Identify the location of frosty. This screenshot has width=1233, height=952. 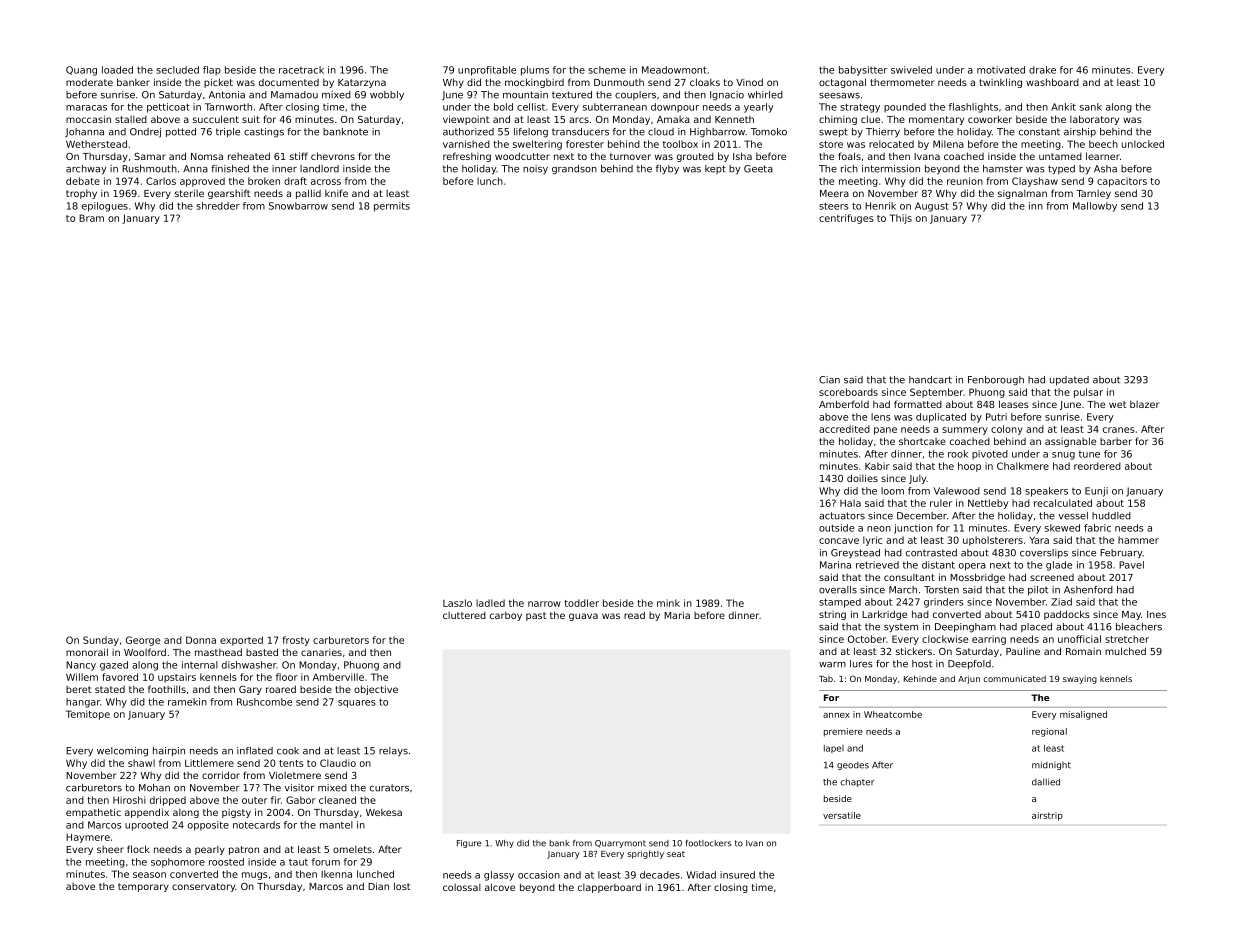
(296, 641).
